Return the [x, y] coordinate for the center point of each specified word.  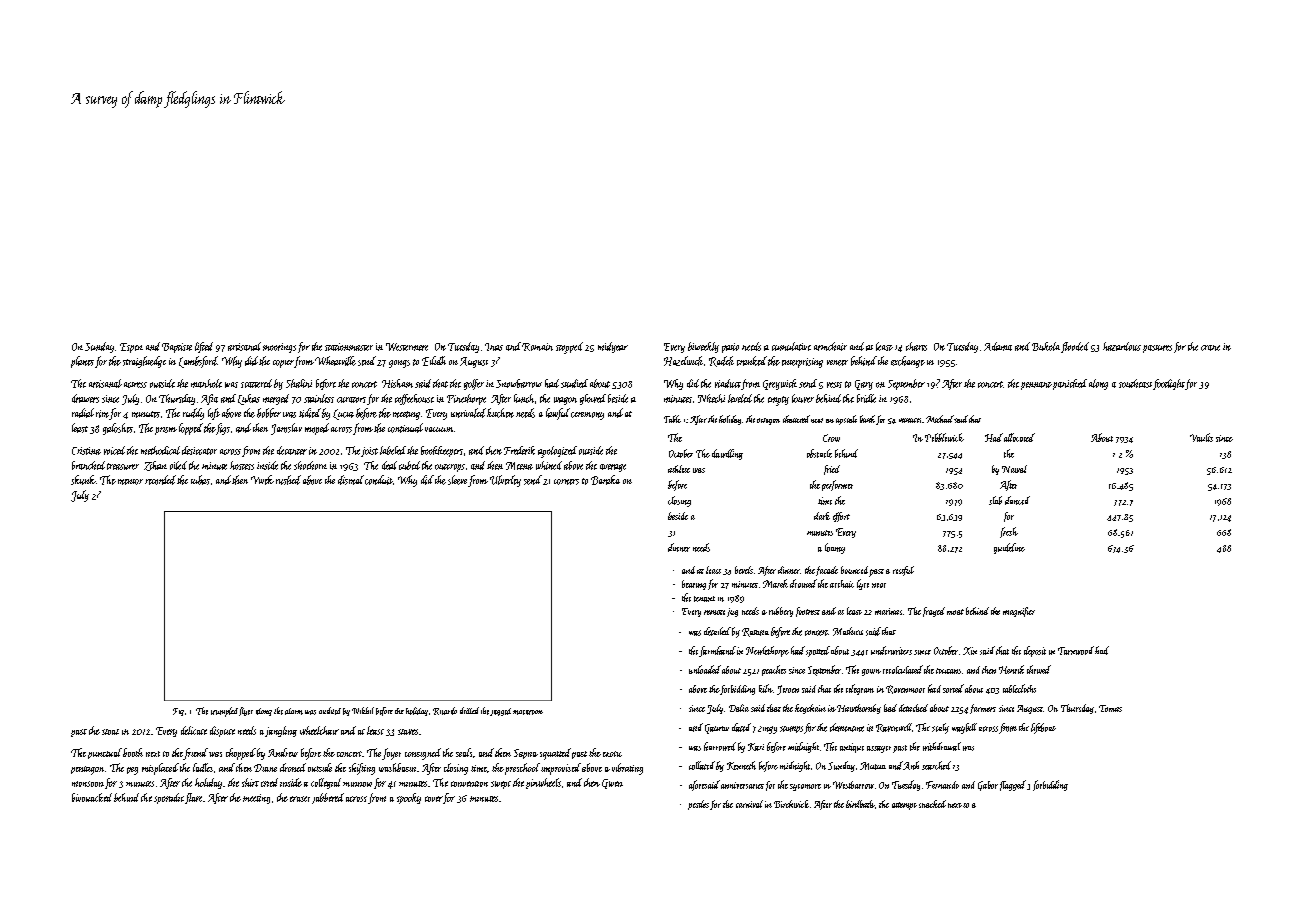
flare [193, 798]
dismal [351, 480]
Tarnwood [1076, 650]
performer [837, 485]
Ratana [755, 632]
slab [995, 500]
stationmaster [349, 347]
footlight [1169, 384]
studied [574, 383]
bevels [744, 570]
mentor [130, 482]
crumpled [224, 712]
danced [1017, 500]
